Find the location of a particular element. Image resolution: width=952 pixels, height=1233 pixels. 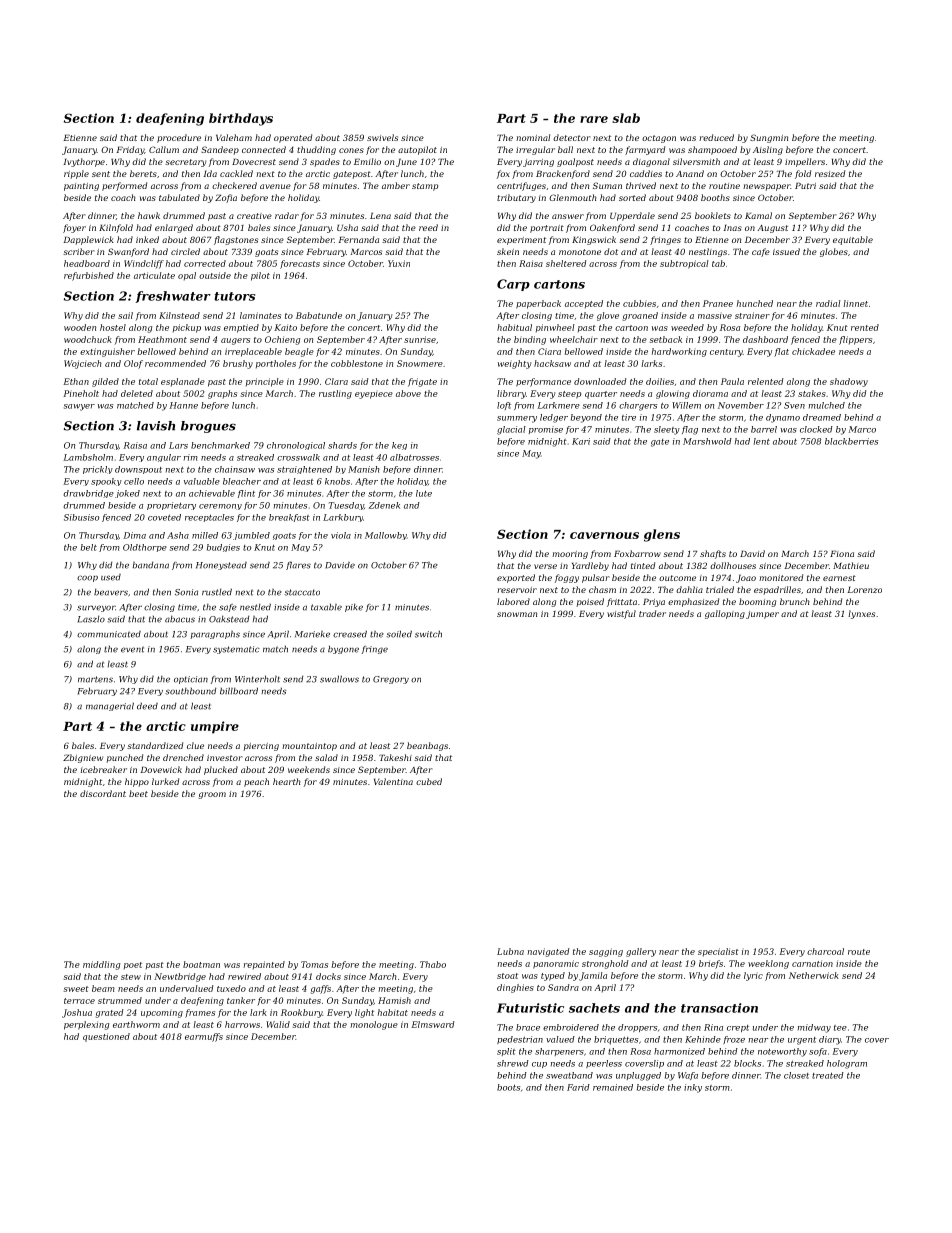

birthdays is located at coordinates (241, 119).
